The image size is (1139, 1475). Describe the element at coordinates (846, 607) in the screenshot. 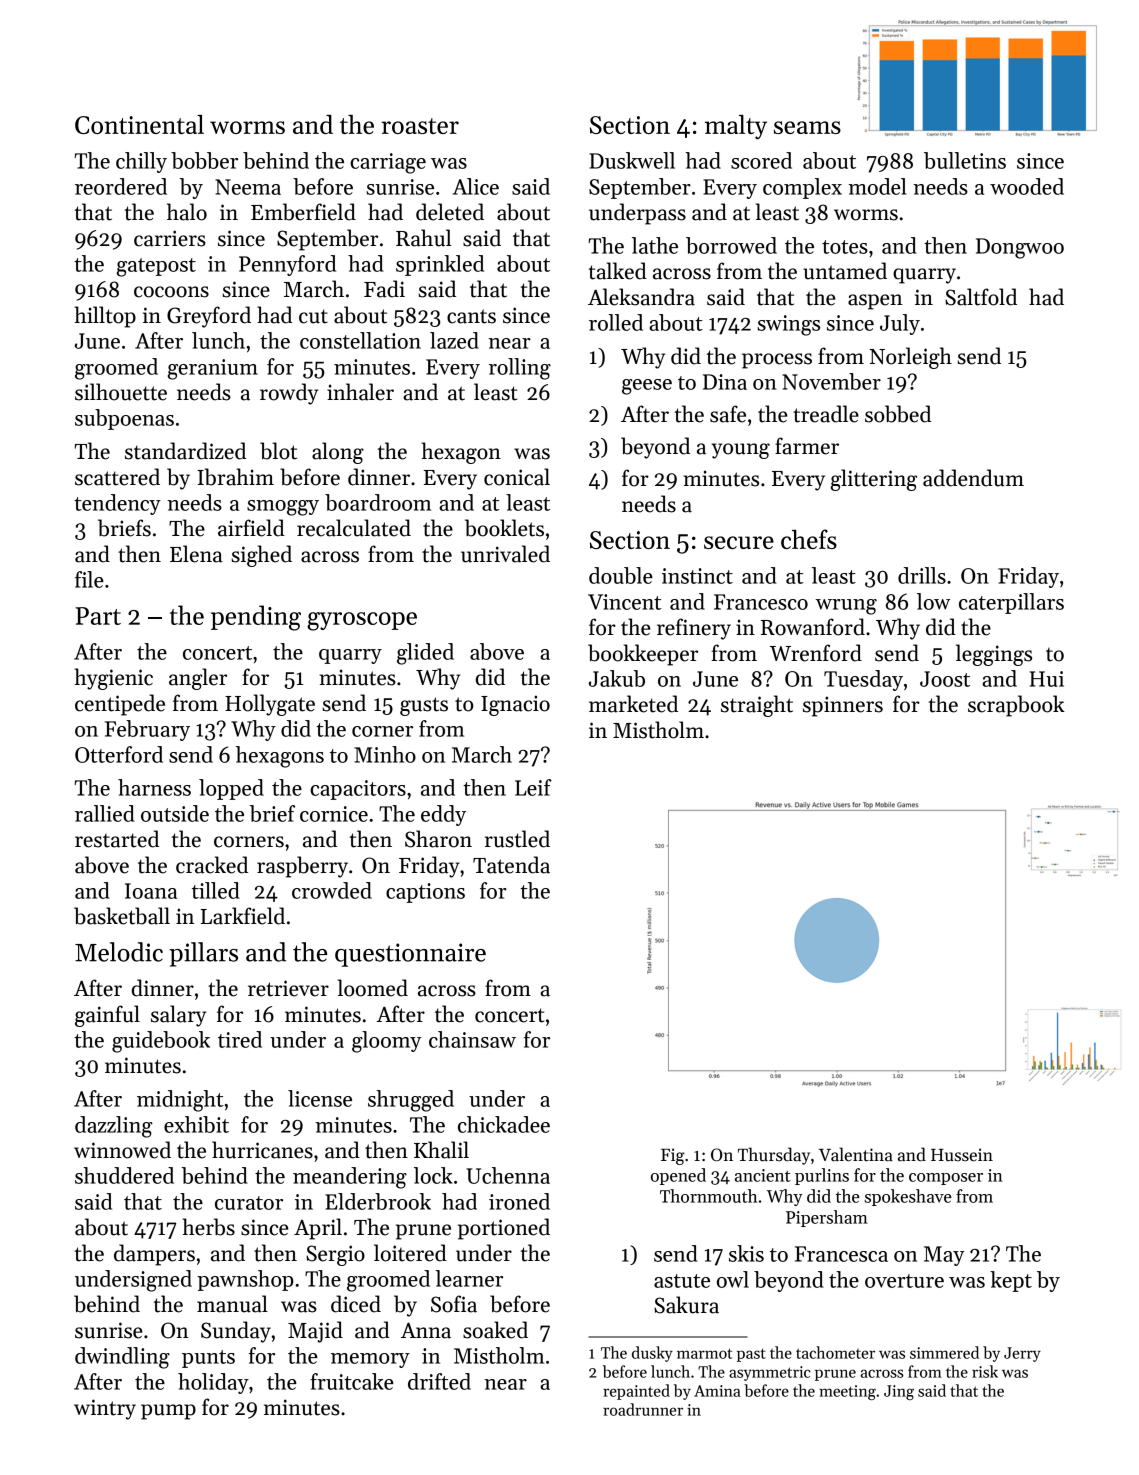

I see `wrung` at that location.
